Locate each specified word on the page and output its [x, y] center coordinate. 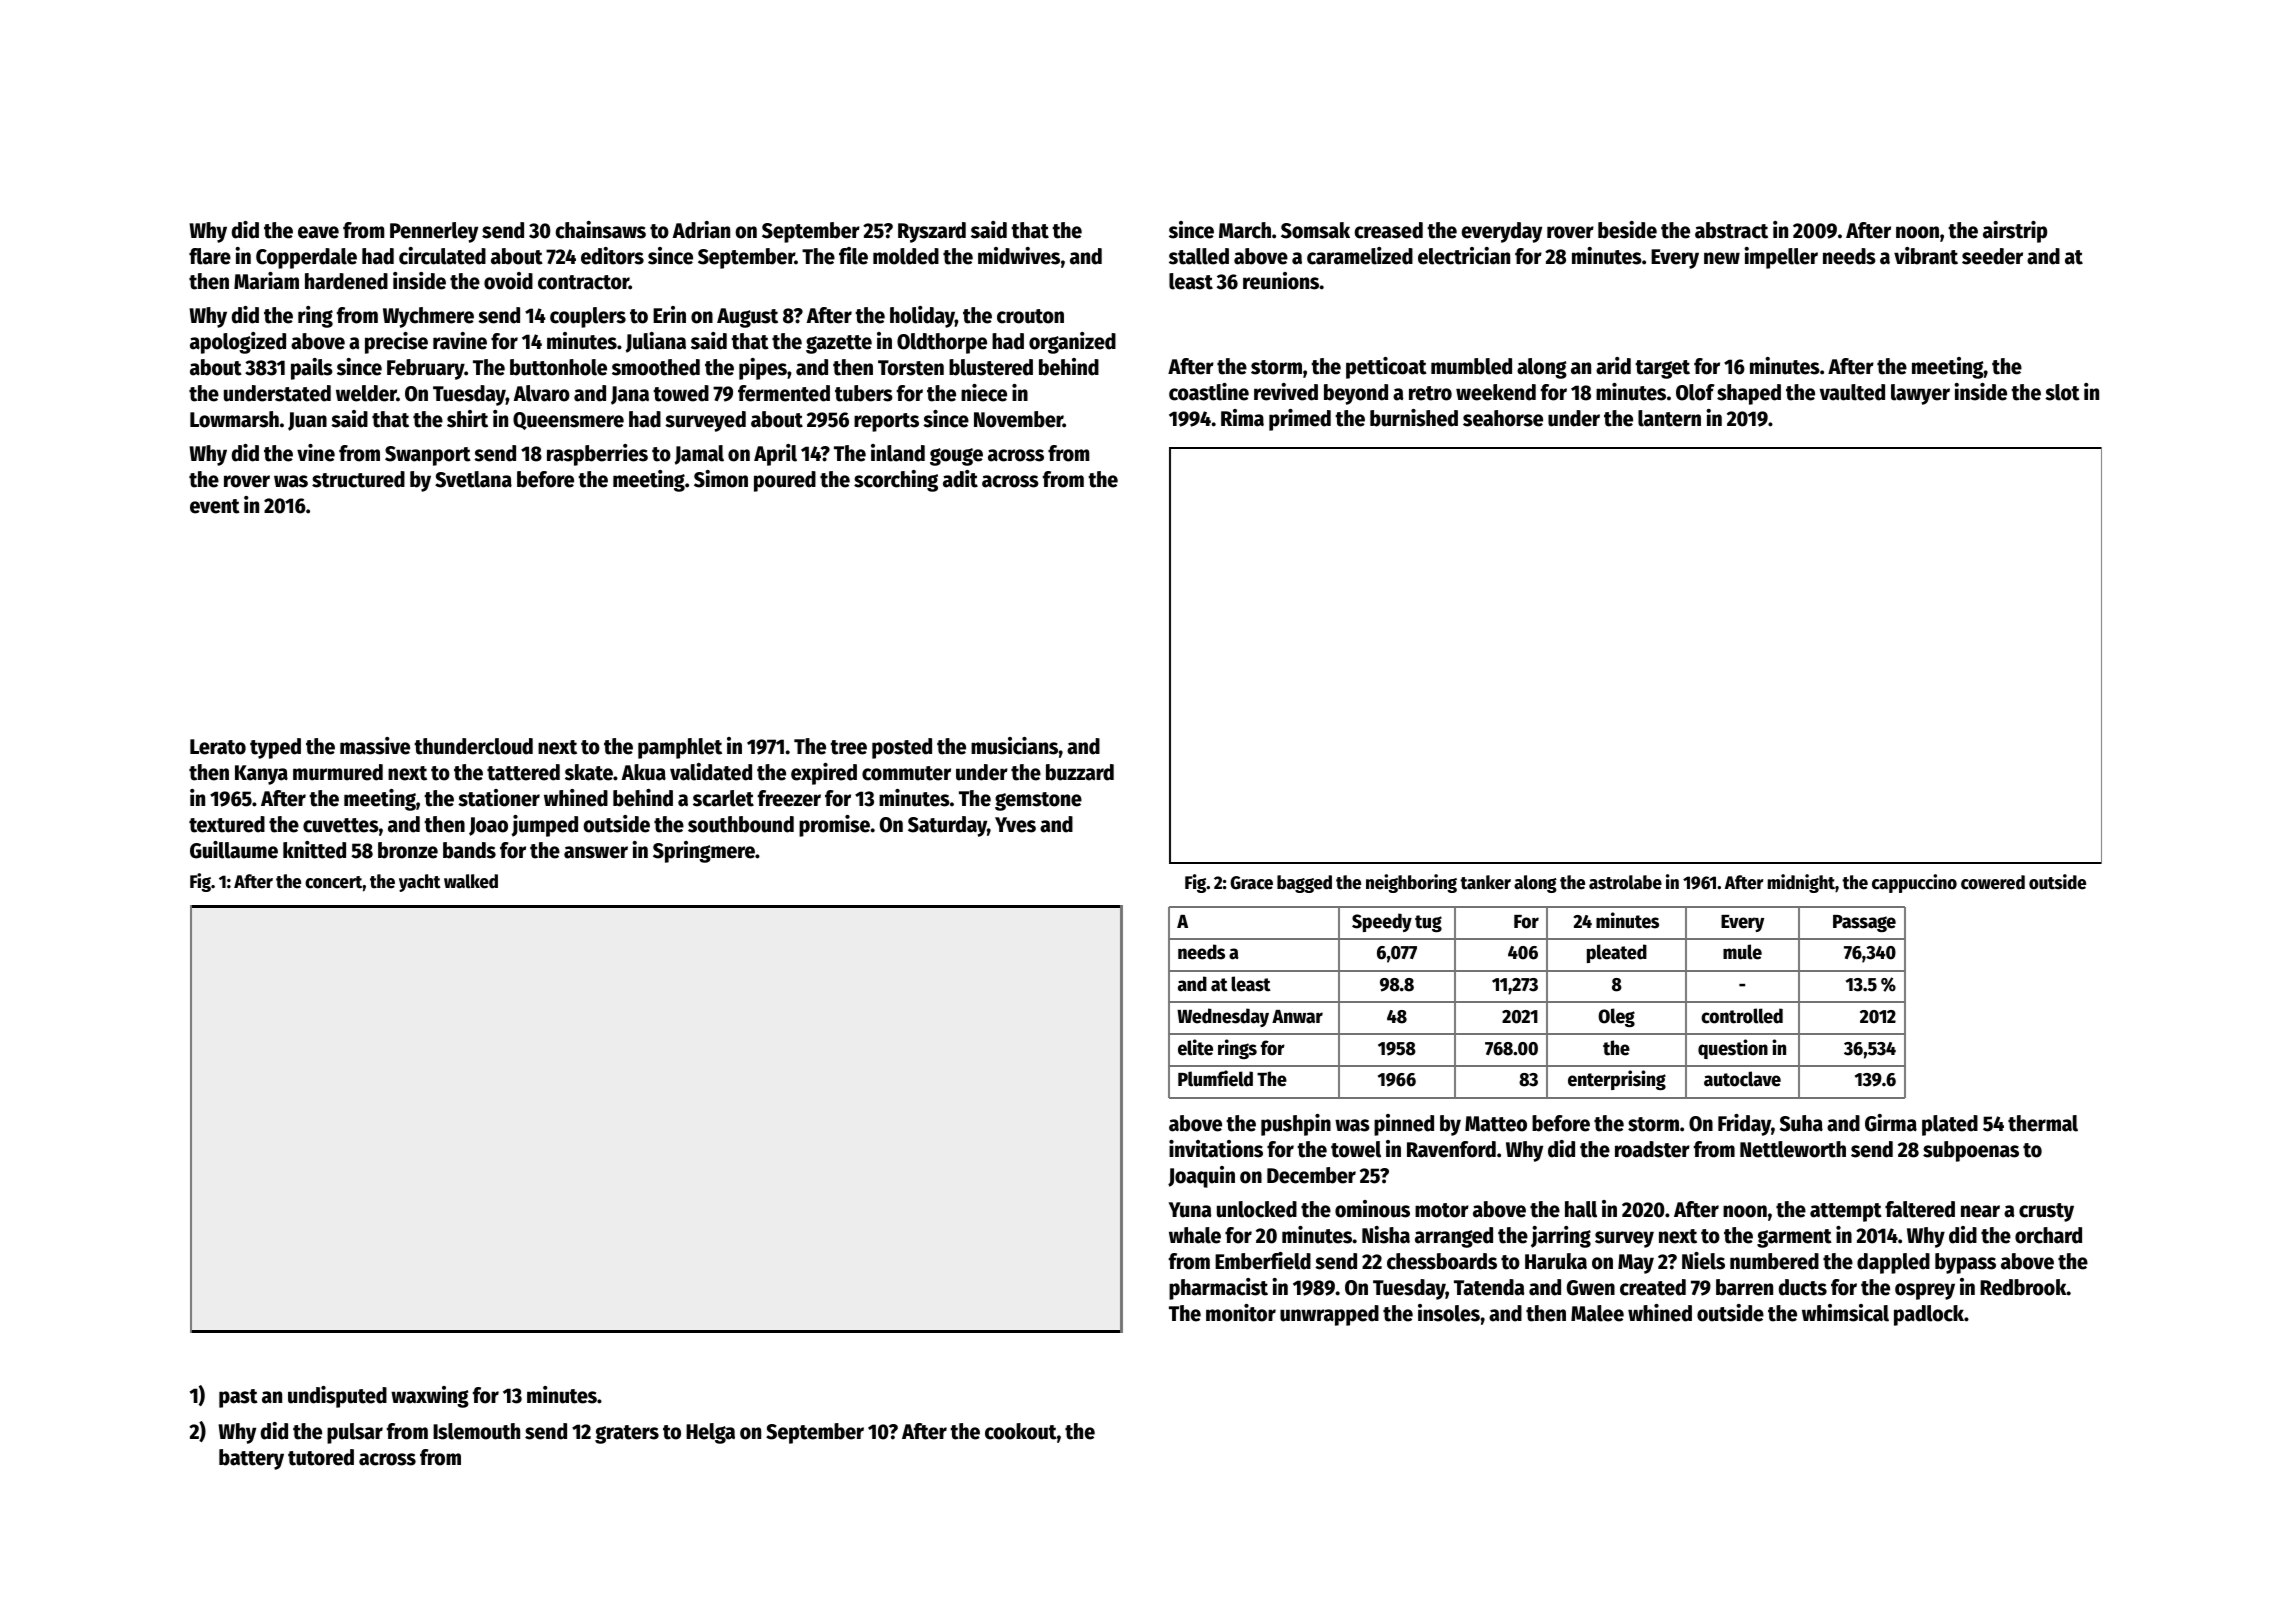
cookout [1021, 1431]
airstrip [2015, 232]
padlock [1929, 1315]
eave [318, 232]
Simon [721, 479]
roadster [1652, 1149]
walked [471, 881]
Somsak [1315, 230]
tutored [321, 1457]
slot [2062, 392]
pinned [1404, 1125]
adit [960, 479]
